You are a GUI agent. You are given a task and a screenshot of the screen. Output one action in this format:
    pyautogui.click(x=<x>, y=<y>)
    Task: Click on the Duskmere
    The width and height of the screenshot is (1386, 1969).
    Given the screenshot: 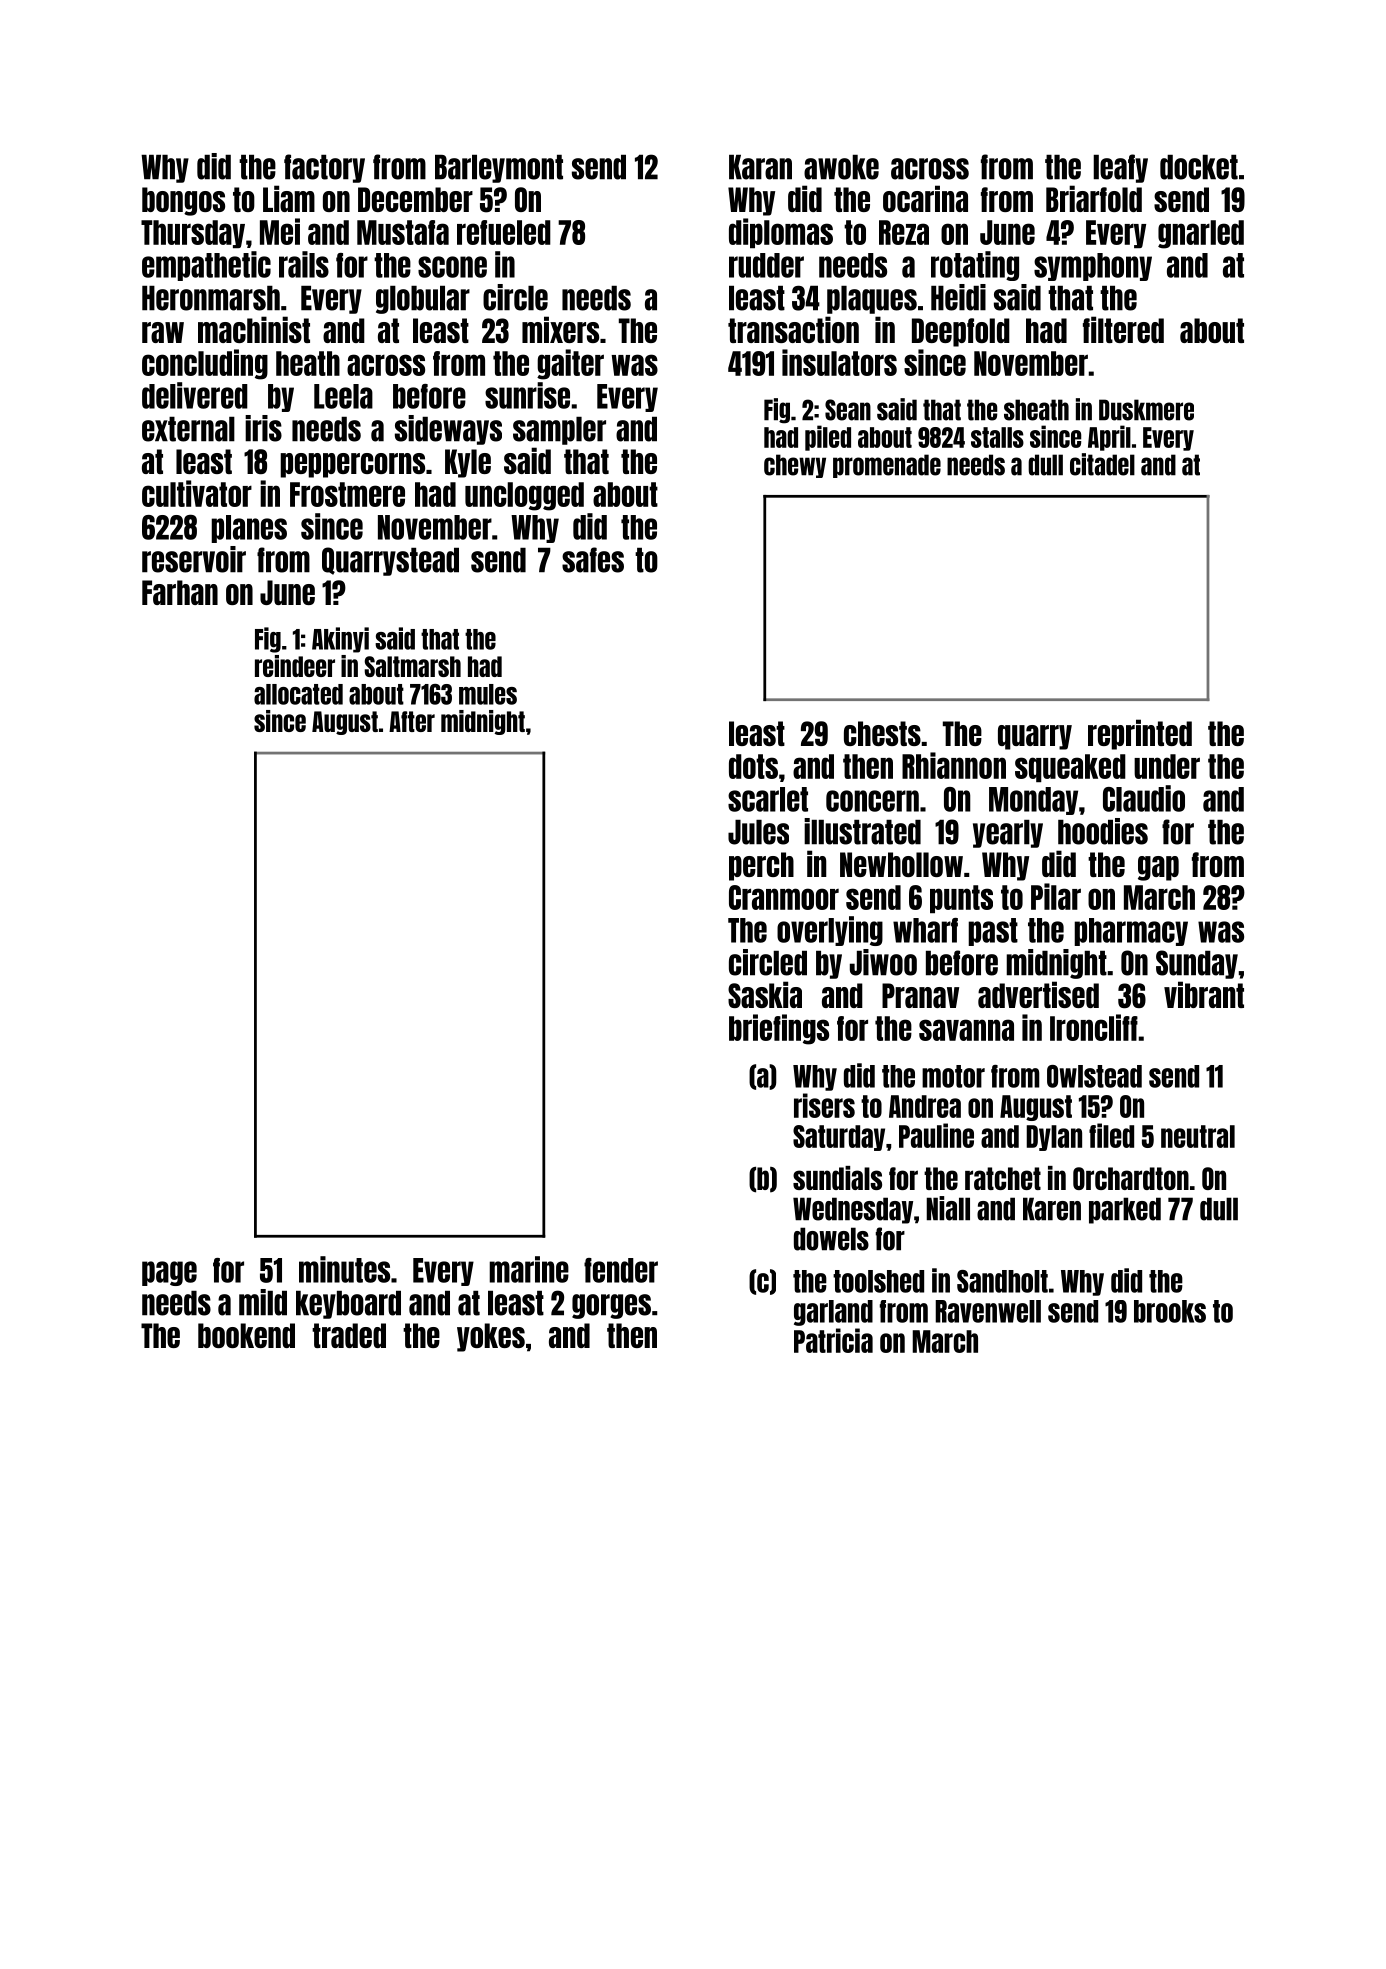 What is the action you would take?
    pyautogui.click(x=1146, y=410)
